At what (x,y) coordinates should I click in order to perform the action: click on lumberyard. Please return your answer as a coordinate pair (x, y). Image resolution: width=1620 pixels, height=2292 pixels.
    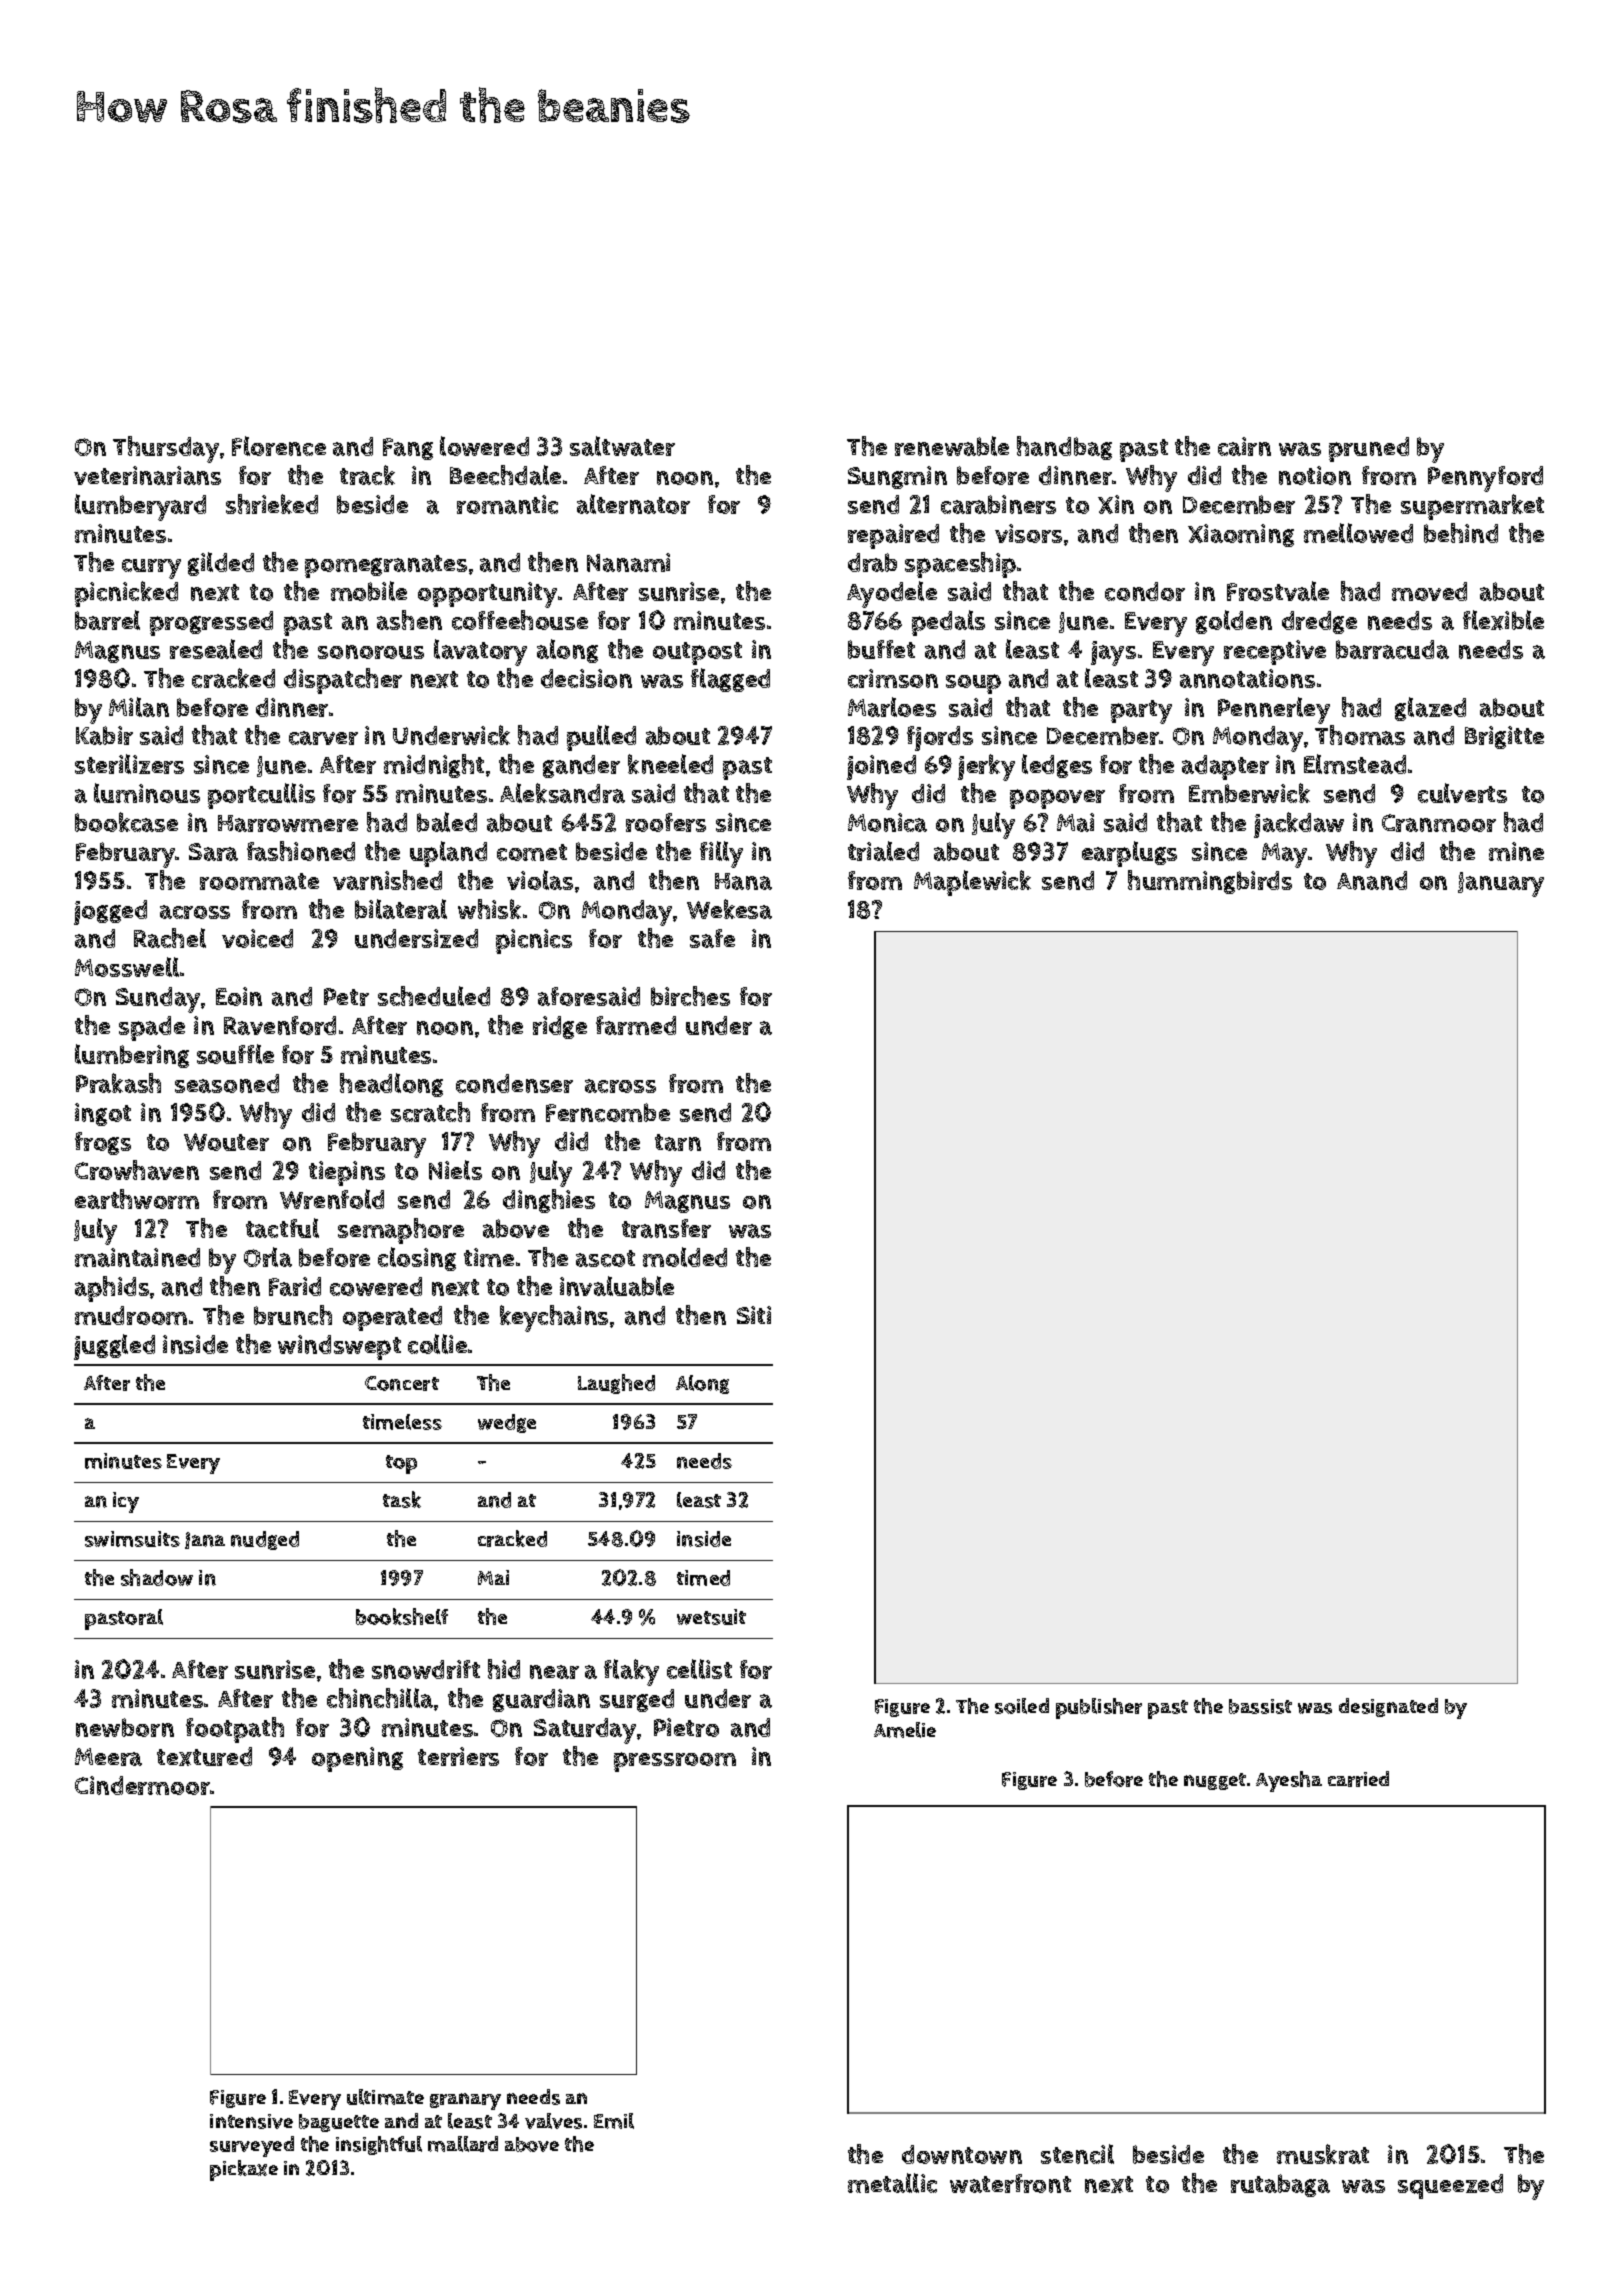
    Looking at the image, I should click on (140, 507).
